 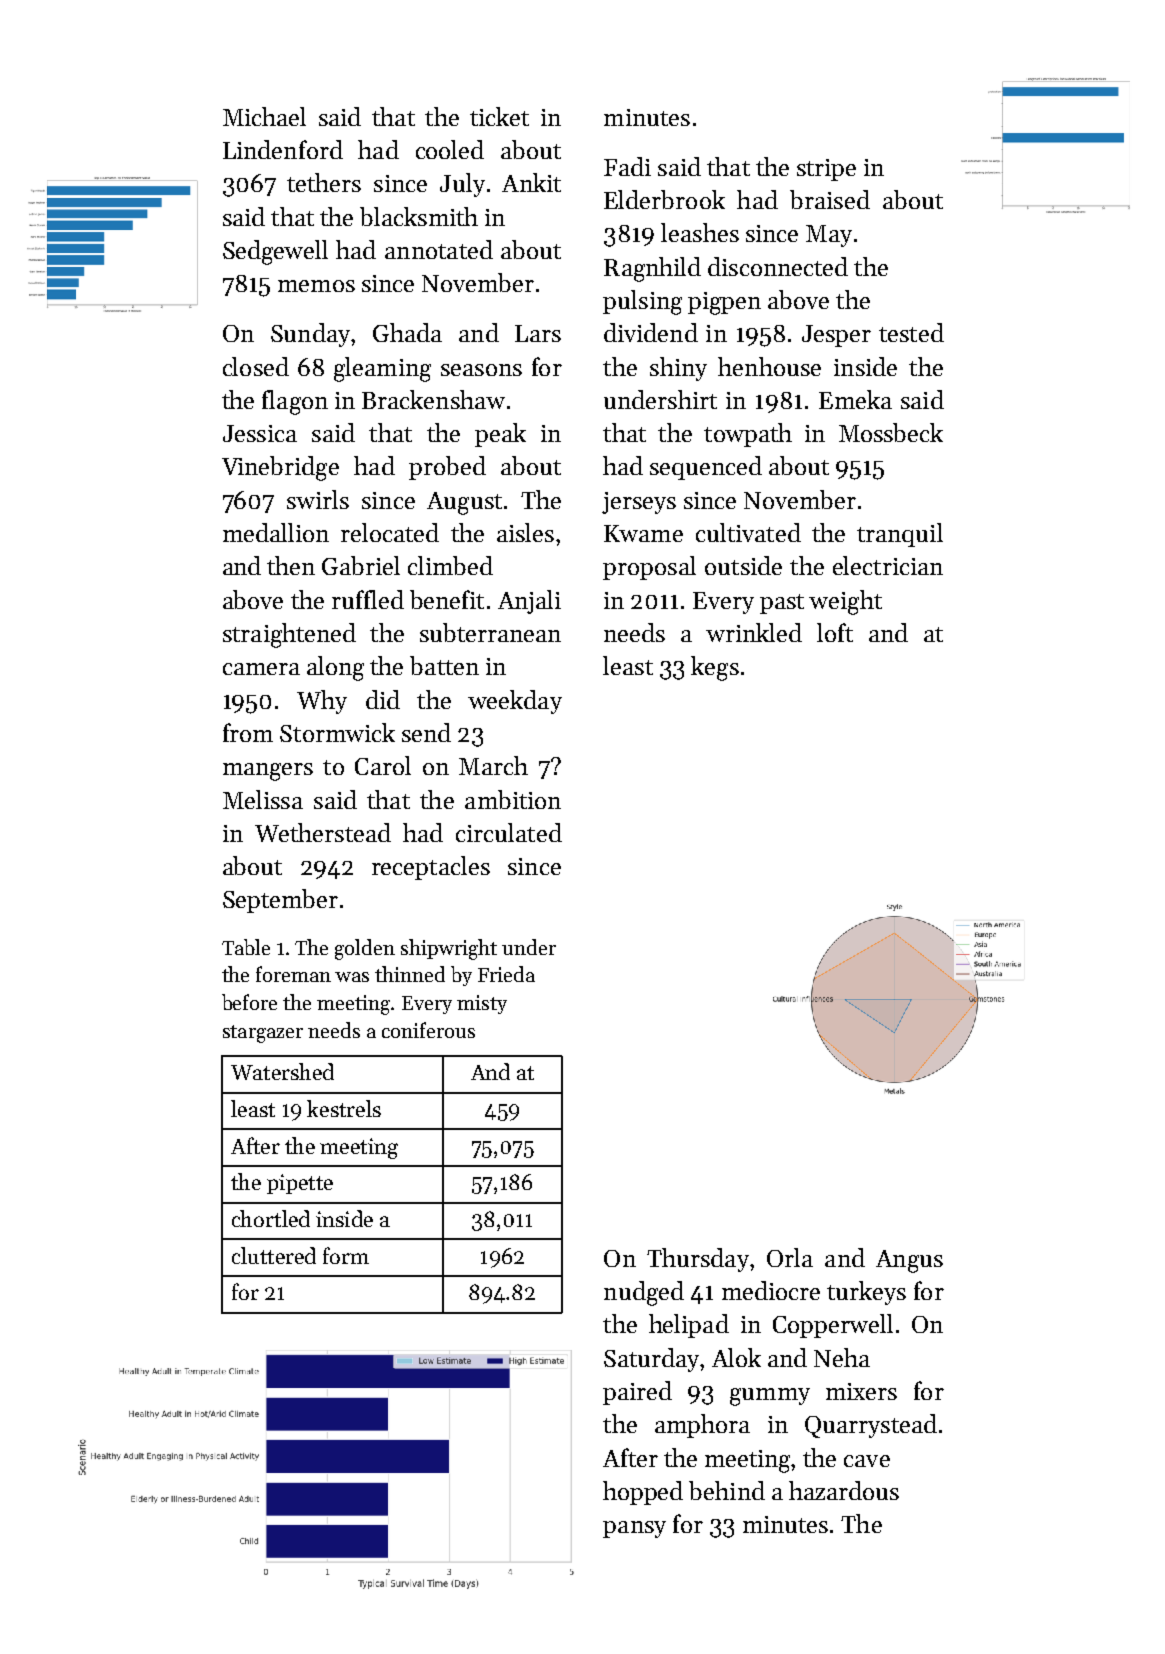 What do you see at coordinates (531, 182) in the screenshot?
I see `Ankit` at bounding box center [531, 182].
